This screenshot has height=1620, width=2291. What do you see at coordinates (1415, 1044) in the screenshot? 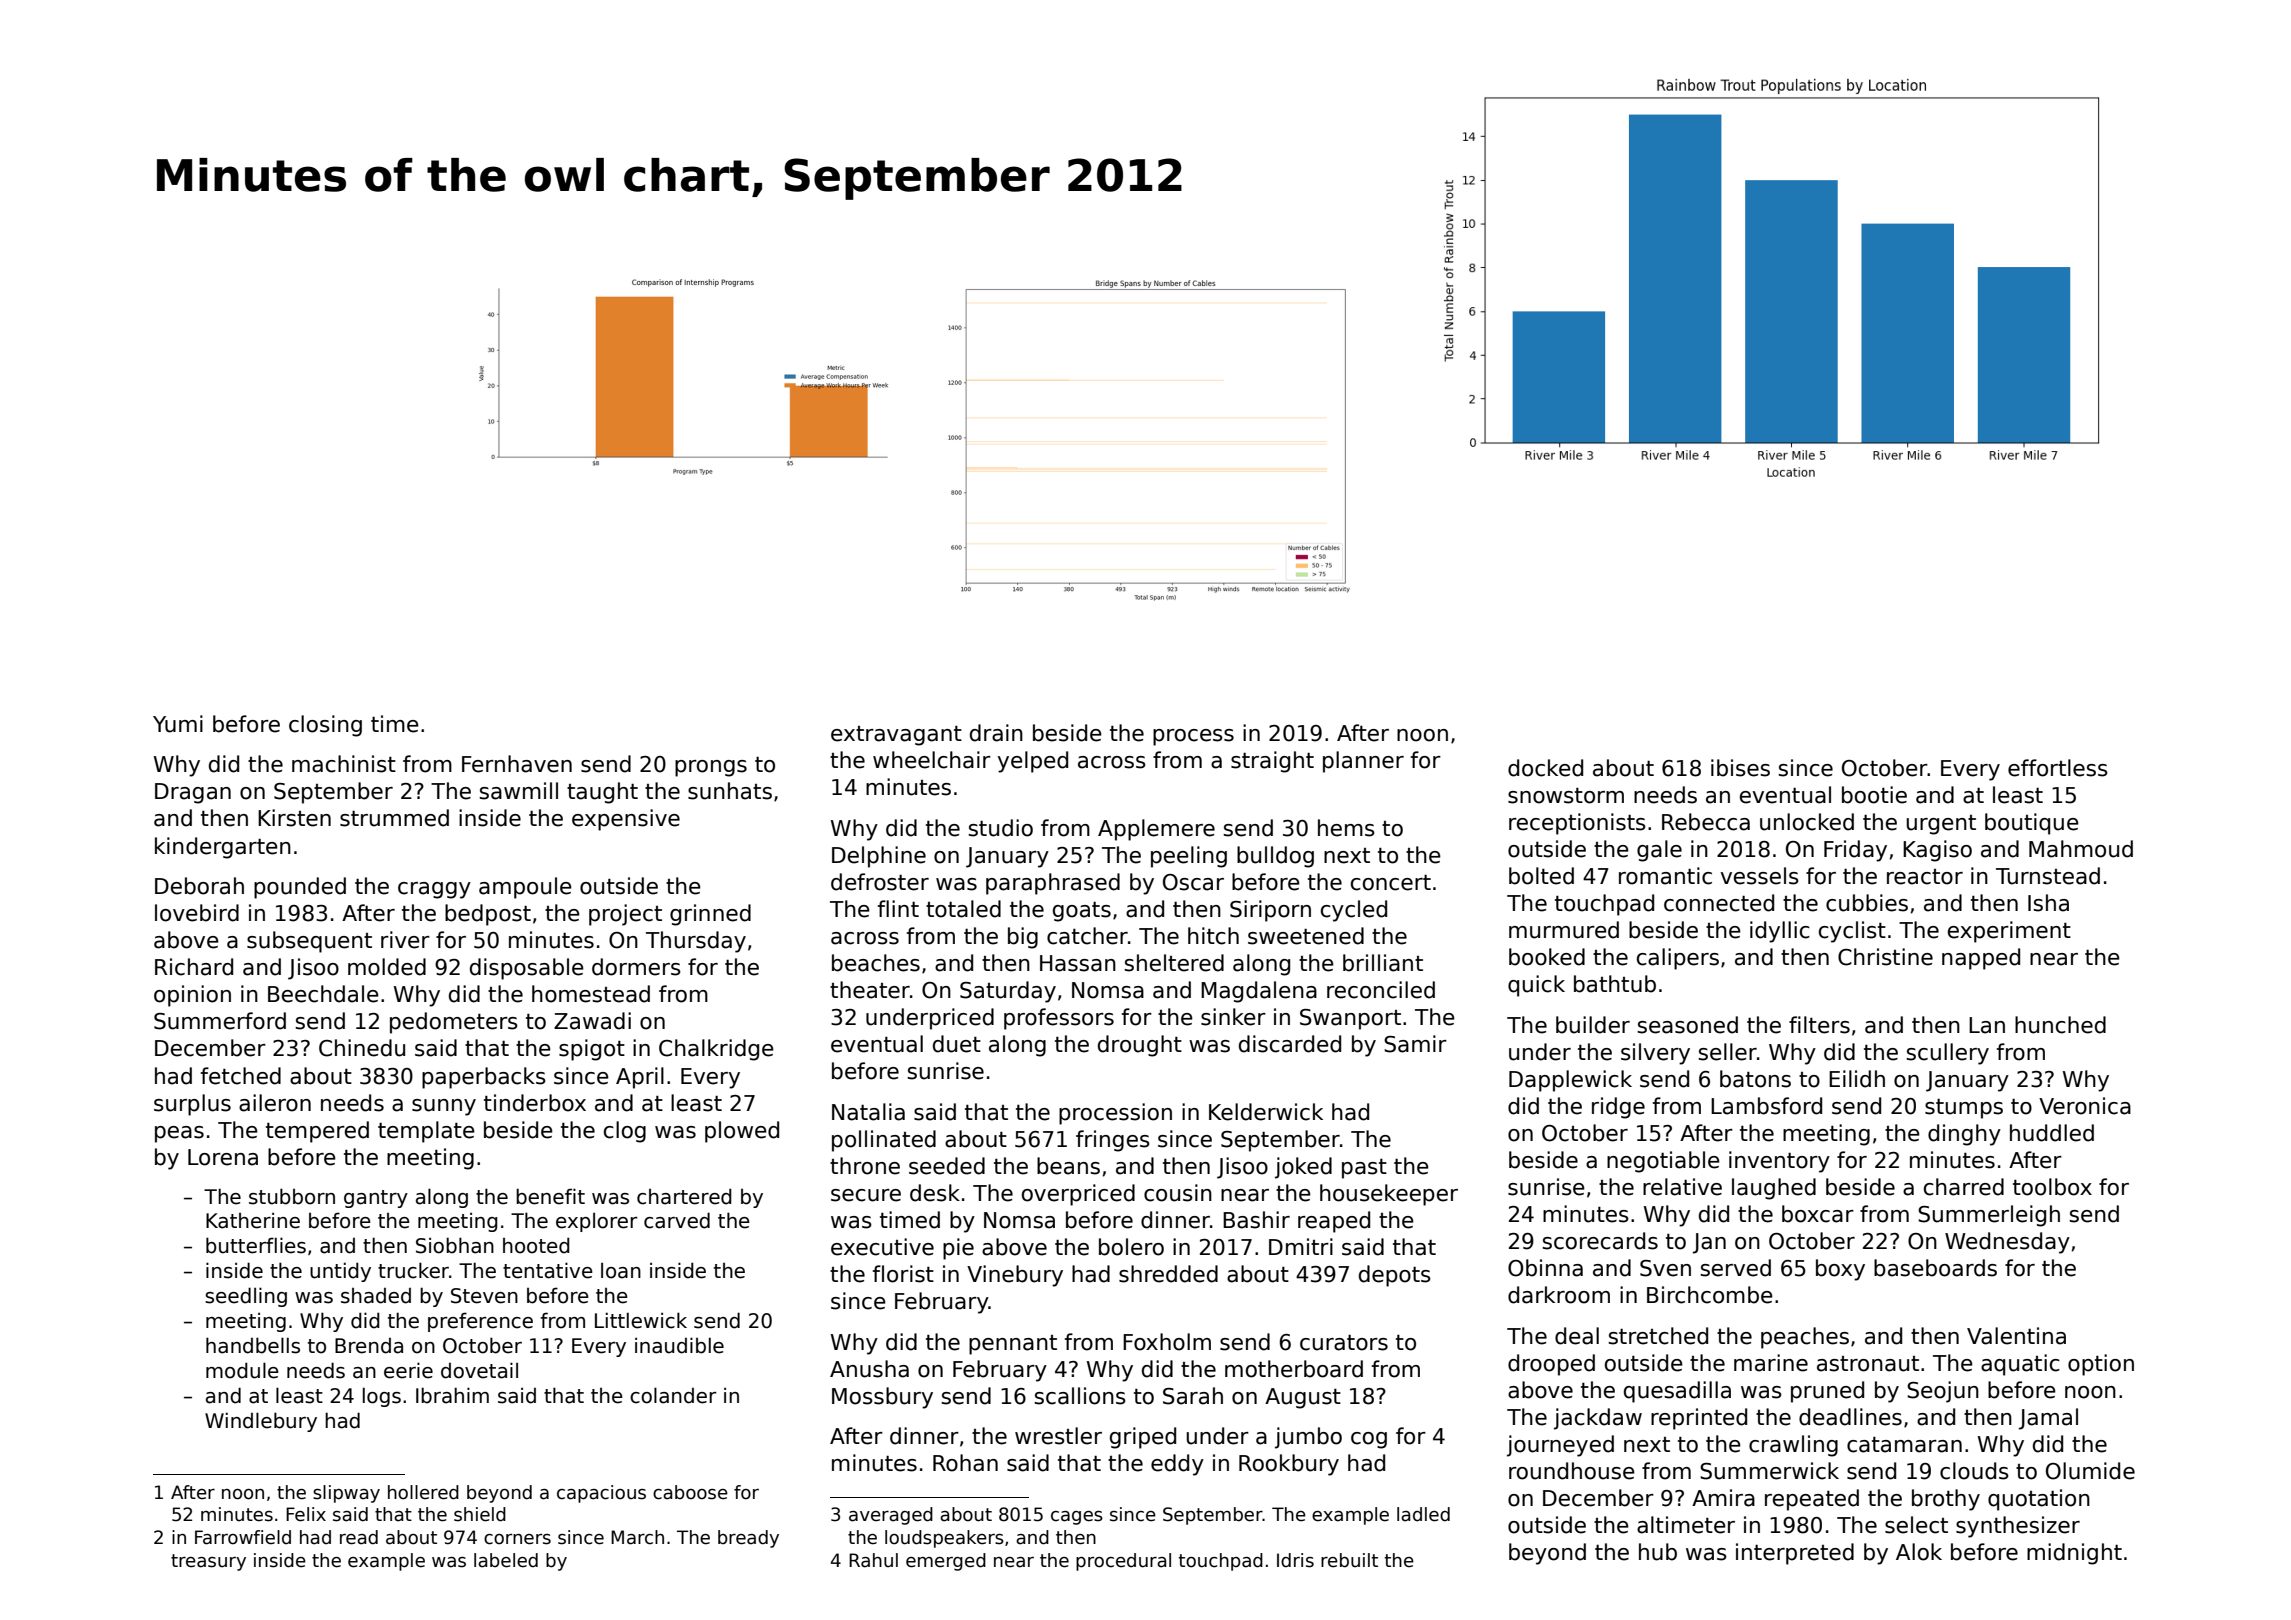
I see `Samir` at bounding box center [1415, 1044].
